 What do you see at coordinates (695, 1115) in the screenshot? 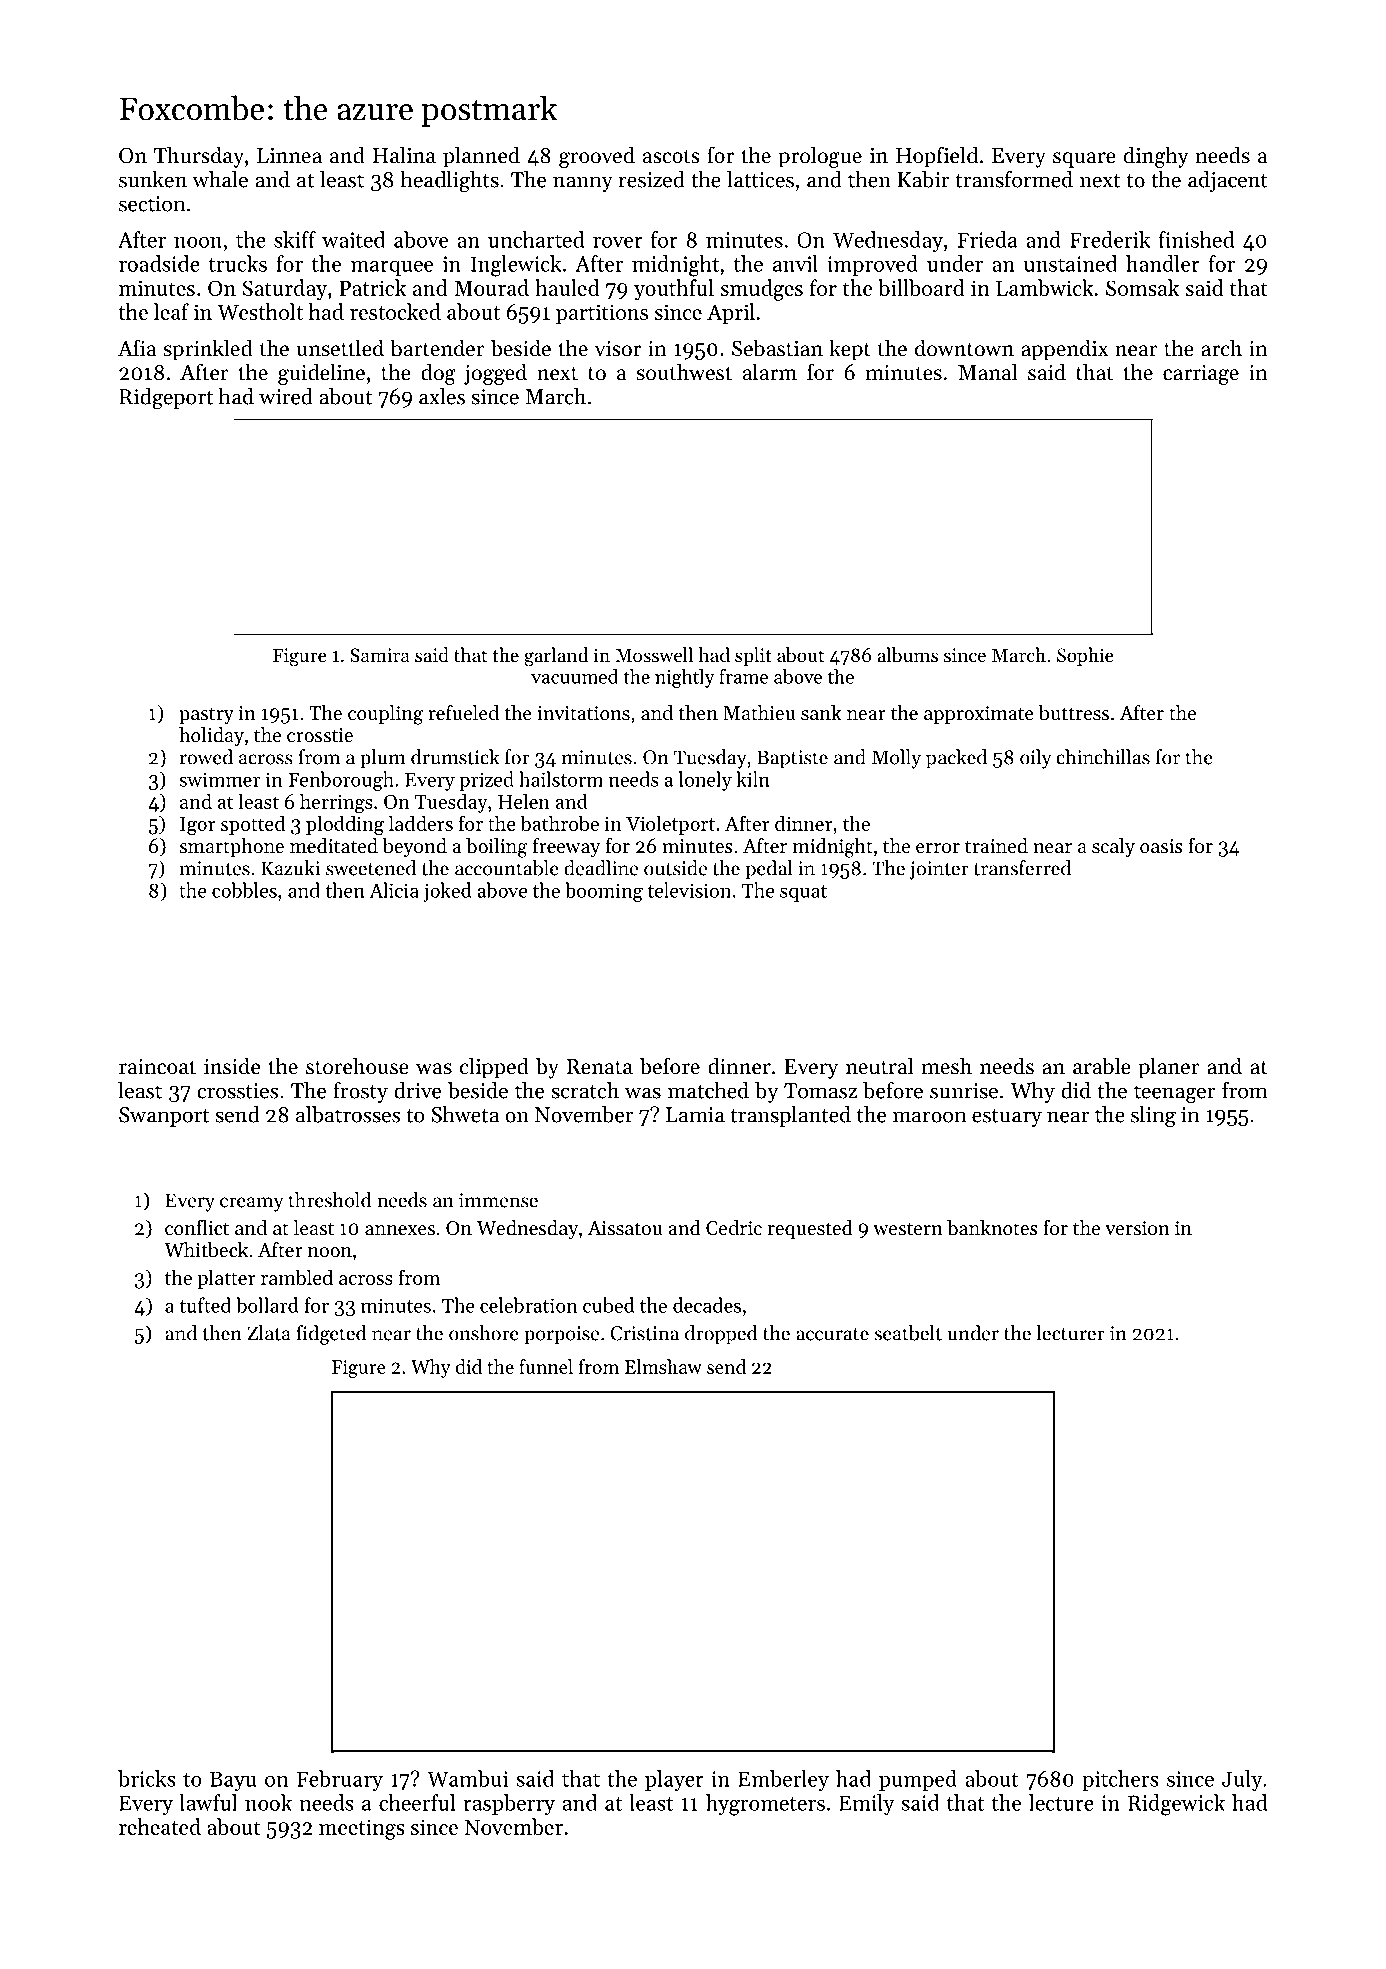
I see `Lamia` at bounding box center [695, 1115].
